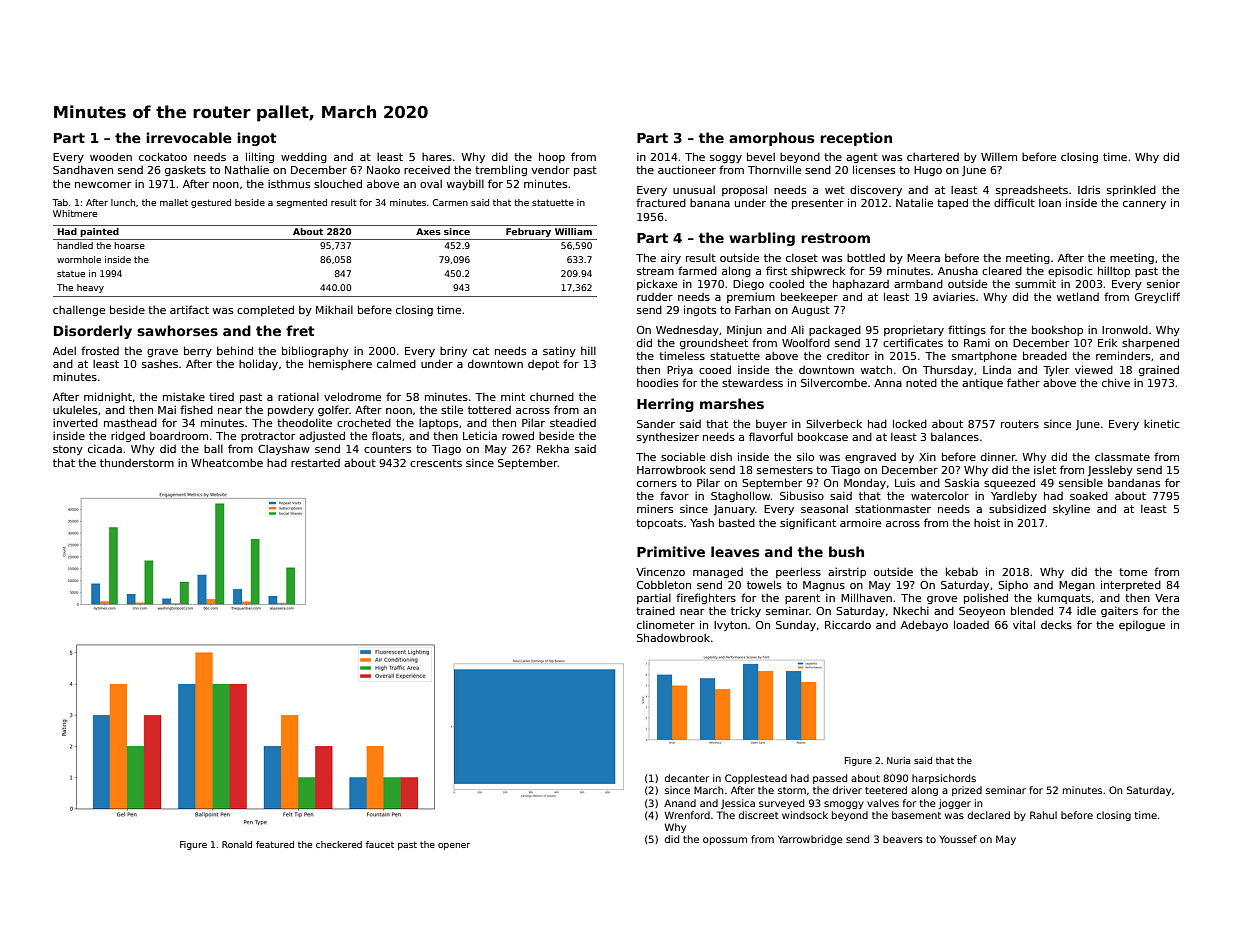 The height and width of the screenshot is (952, 1233). I want to click on irrevocable, so click(189, 137).
